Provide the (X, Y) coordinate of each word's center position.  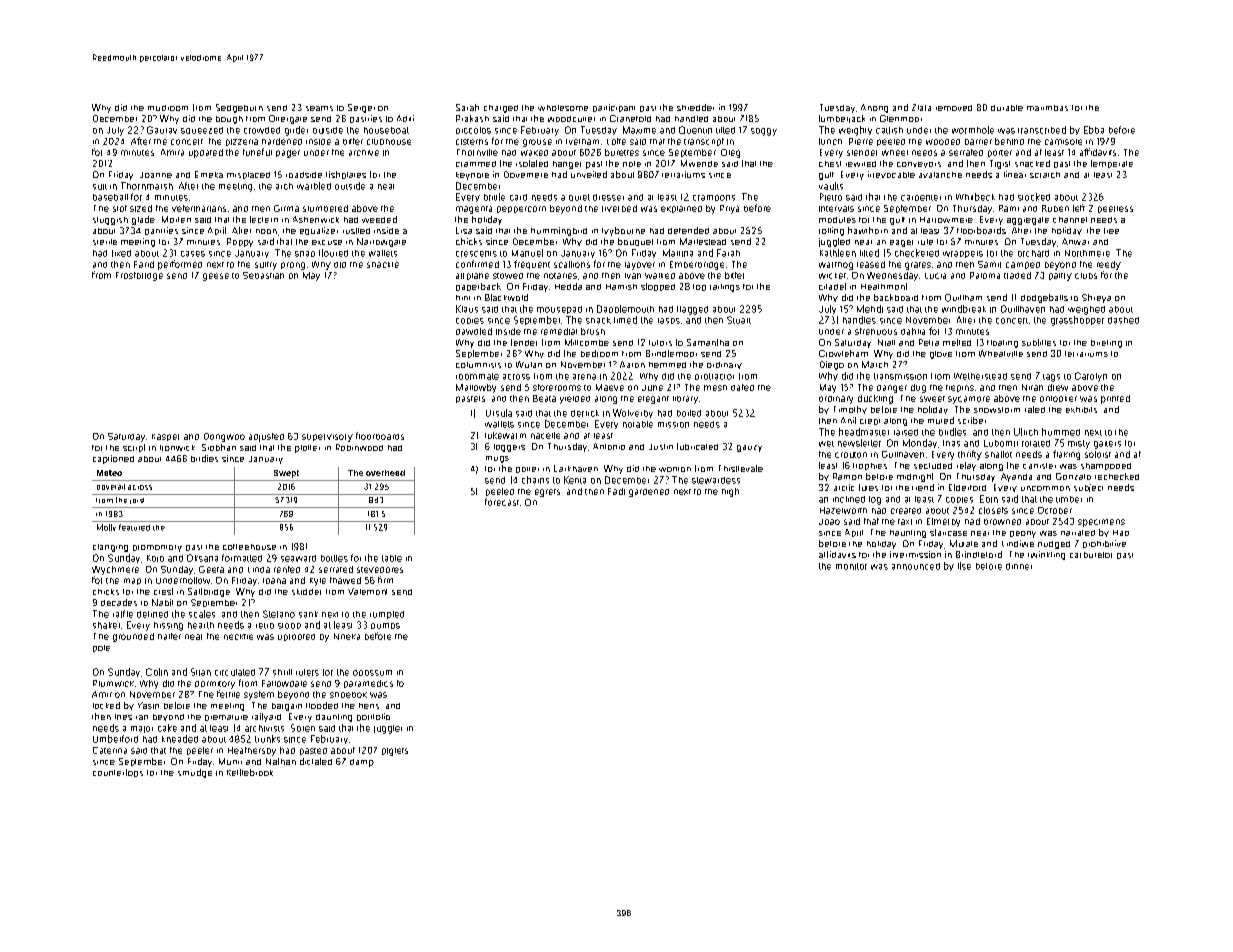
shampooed (1106, 466)
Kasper (165, 437)
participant (614, 108)
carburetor (1091, 555)
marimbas (1047, 108)
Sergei (361, 108)
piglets (395, 752)
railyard (266, 717)
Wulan (529, 364)
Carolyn (1091, 377)
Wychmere (115, 570)
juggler (388, 729)
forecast (502, 502)
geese (216, 277)
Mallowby (476, 388)
